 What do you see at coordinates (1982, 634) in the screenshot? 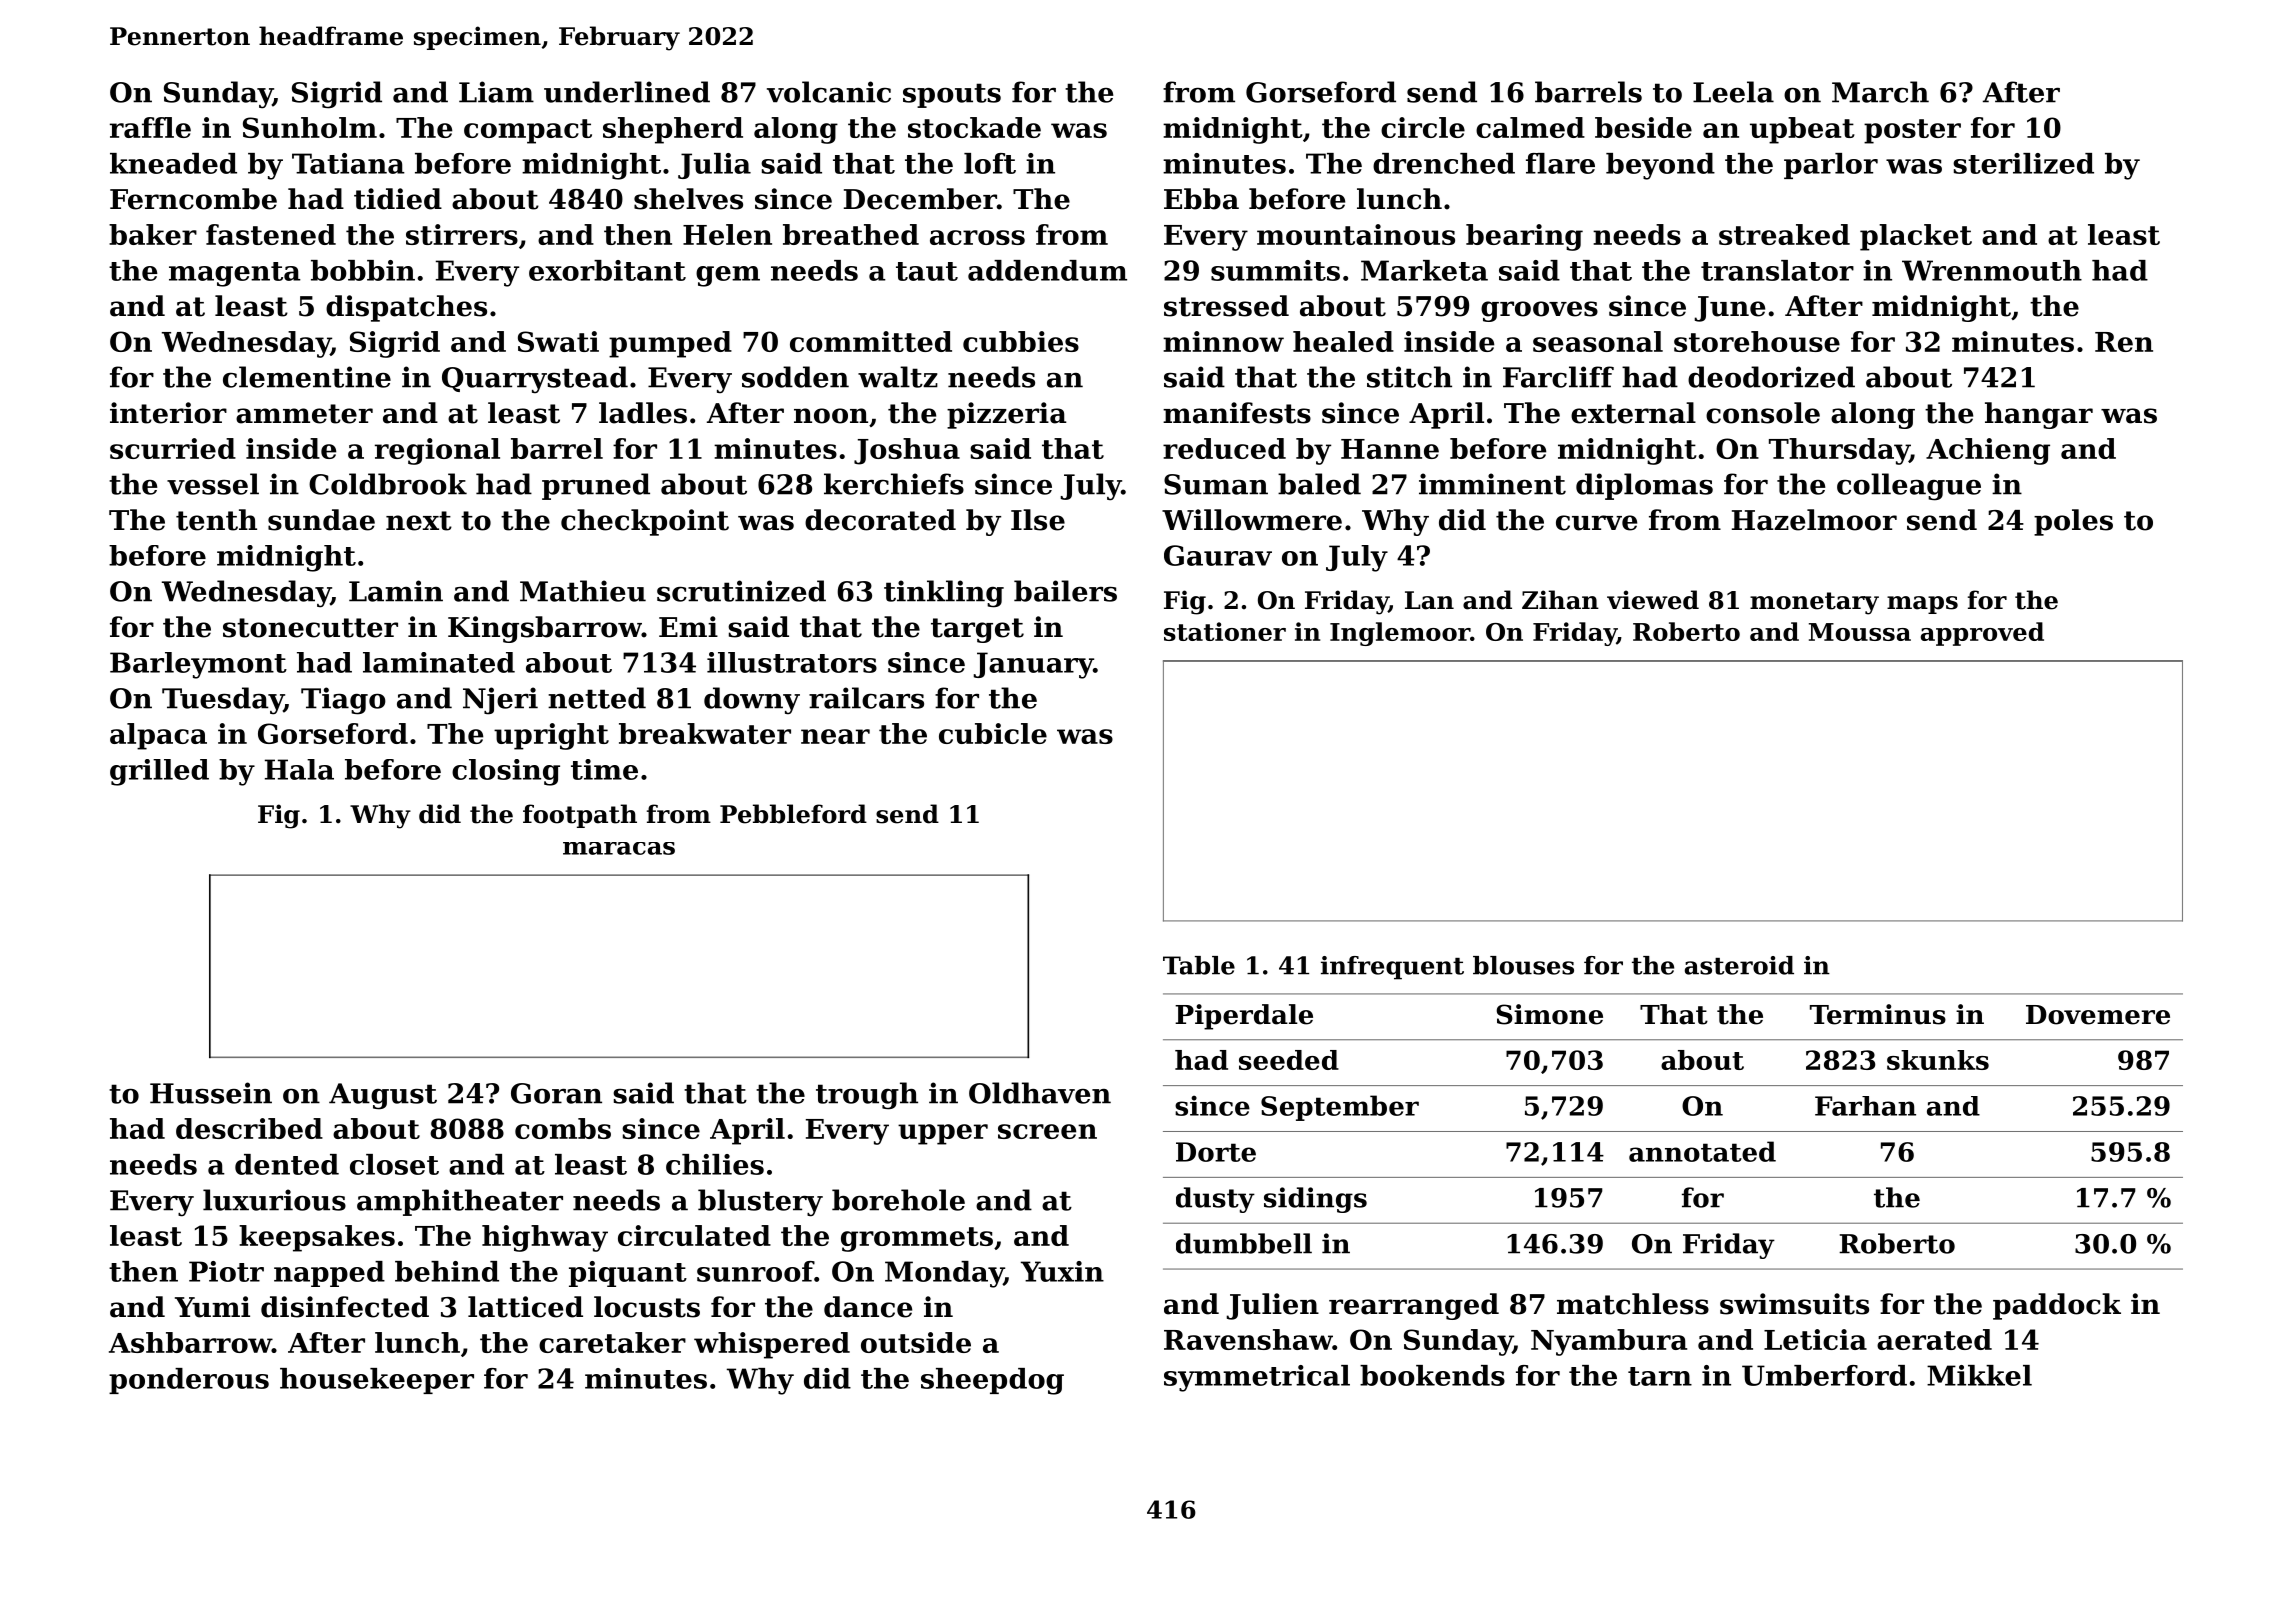
I see `approved` at bounding box center [1982, 634].
